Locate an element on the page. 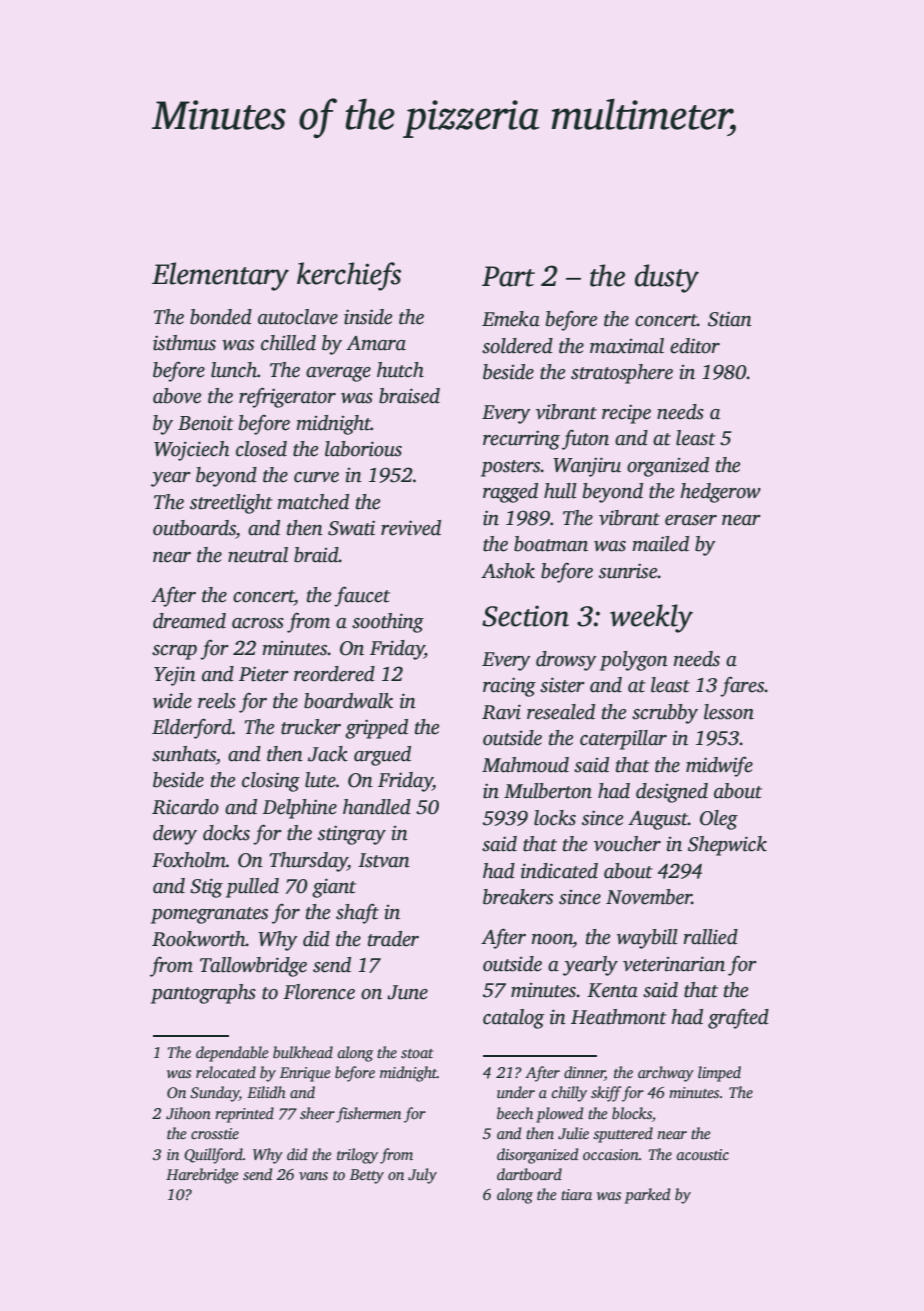 This image has height=1311, width=924. stratosphere is located at coordinates (622, 374).
